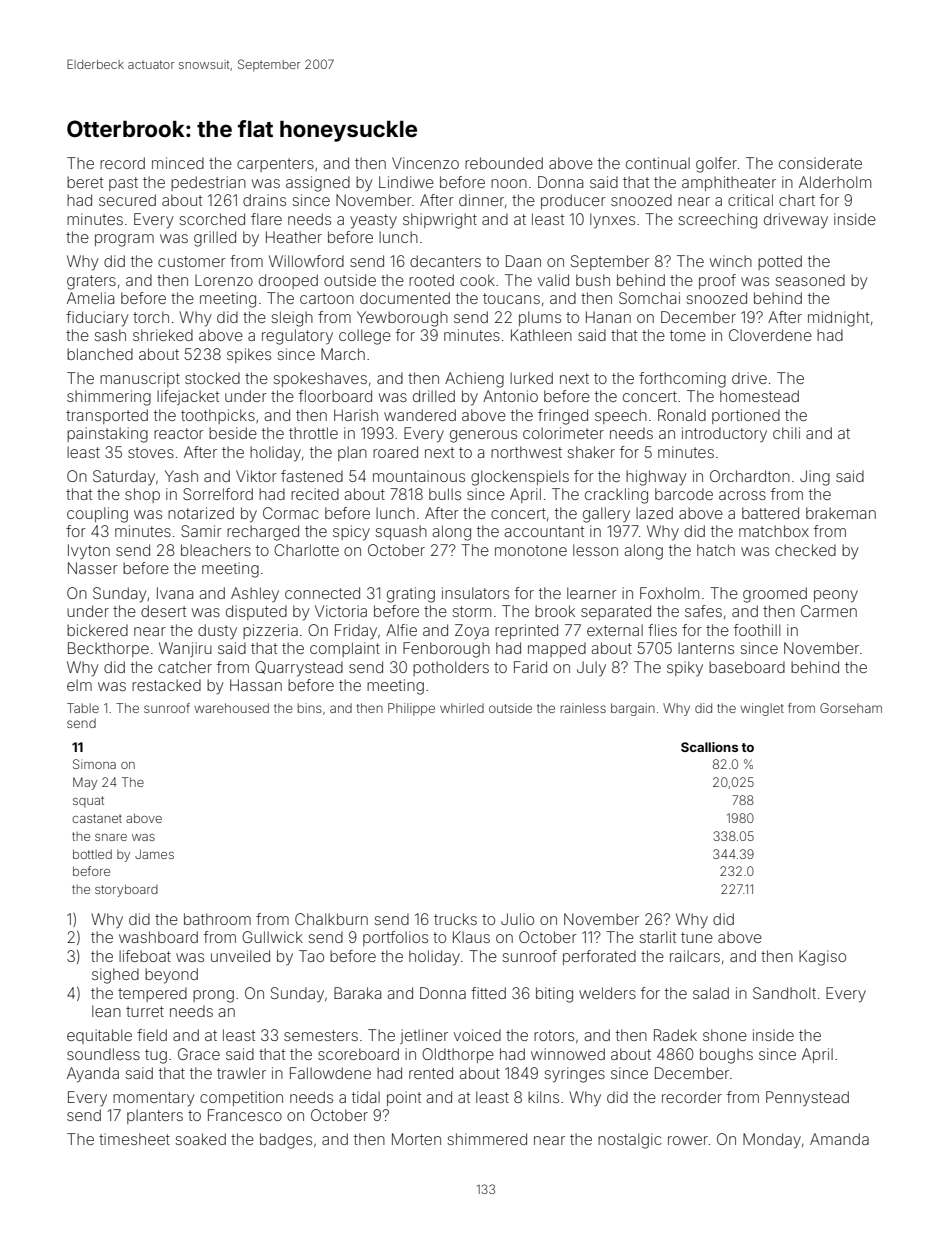  What do you see at coordinates (504, 163) in the screenshot?
I see `rebounded` at bounding box center [504, 163].
